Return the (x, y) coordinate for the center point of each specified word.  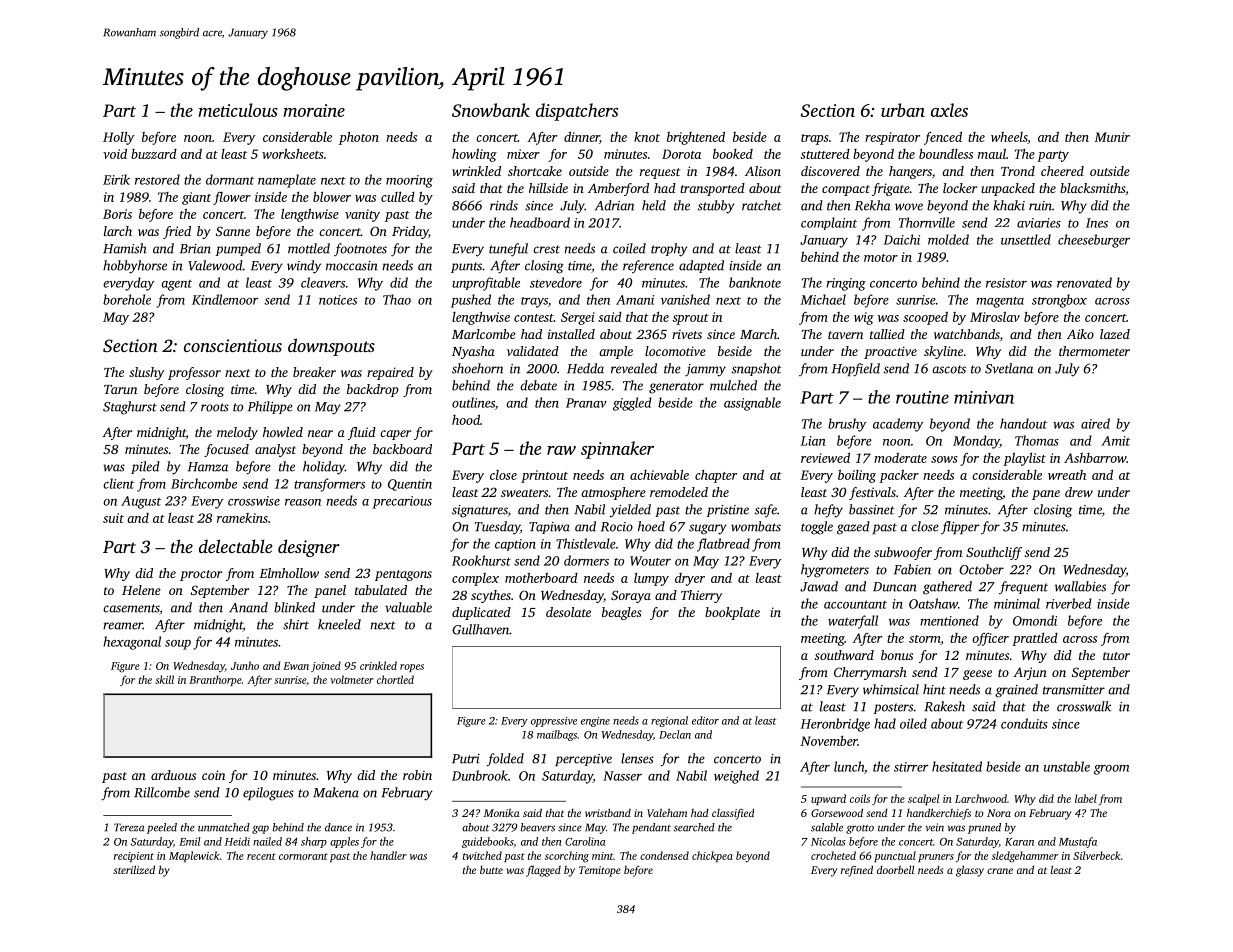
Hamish (125, 248)
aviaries (1039, 223)
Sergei (578, 318)
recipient (134, 857)
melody (237, 433)
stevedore (556, 282)
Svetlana (1009, 368)
